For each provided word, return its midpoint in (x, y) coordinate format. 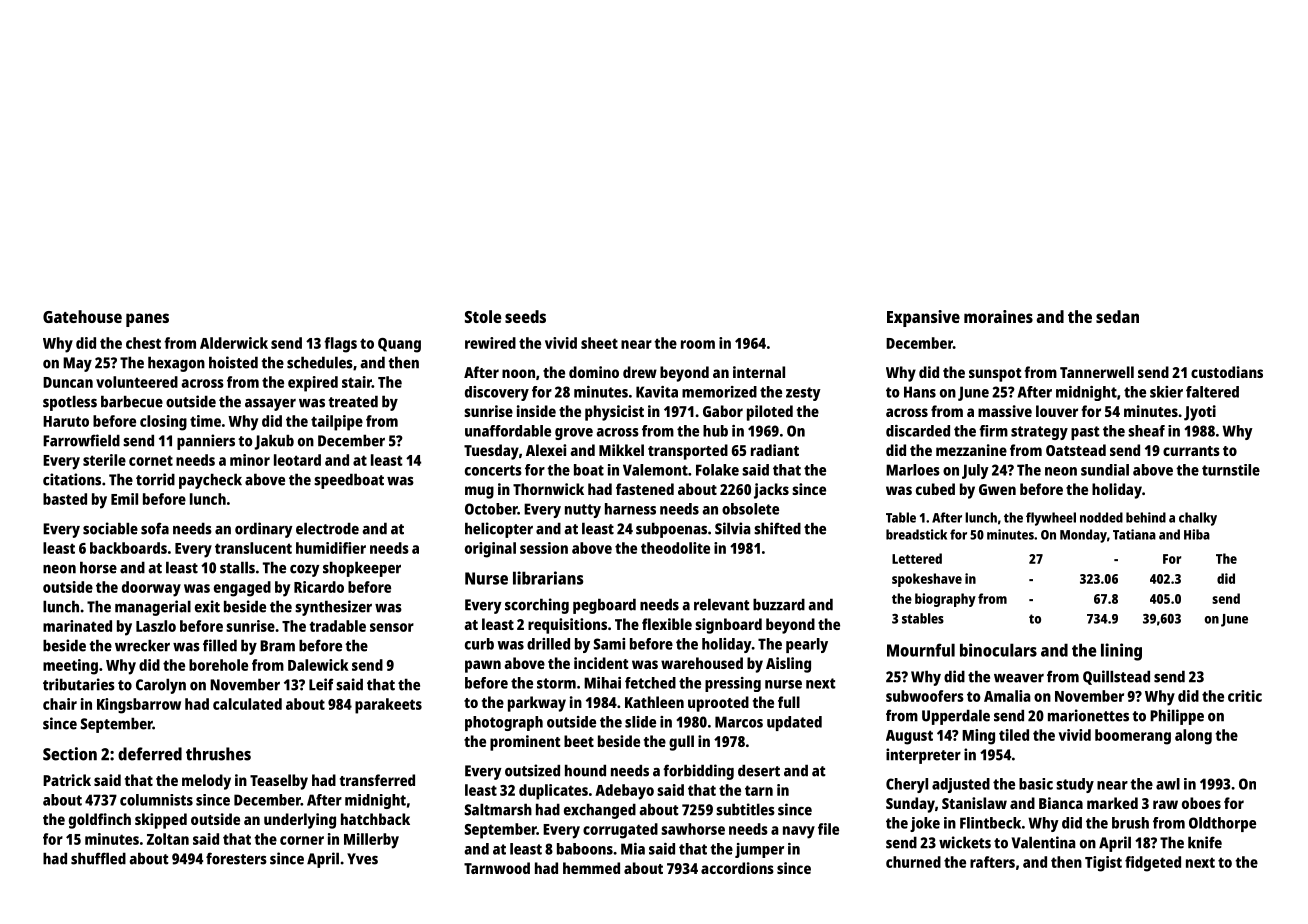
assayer (270, 405)
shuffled (98, 858)
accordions (737, 868)
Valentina (1044, 842)
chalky (1198, 519)
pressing (733, 684)
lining (1121, 652)
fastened (645, 489)
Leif (321, 684)
